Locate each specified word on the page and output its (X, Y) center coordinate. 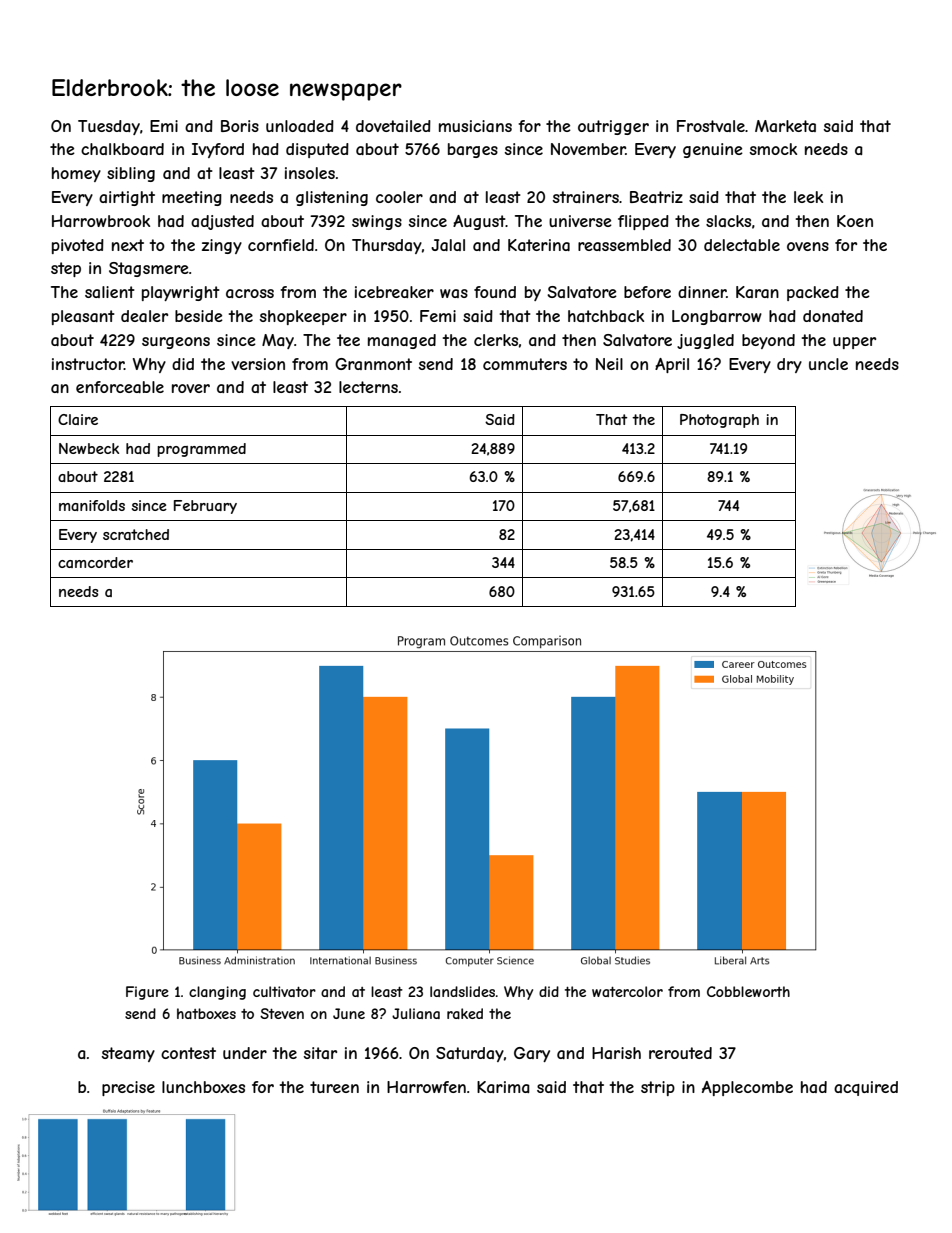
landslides (462, 991)
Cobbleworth (748, 991)
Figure (147, 993)
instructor (88, 364)
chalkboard (122, 149)
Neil (609, 364)
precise (128, 1088)
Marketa (785, 126)
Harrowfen (426, 1087)
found (495, 292)
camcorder (95, 562)
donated (833, 316)
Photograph (719, 421)
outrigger (613, 127)
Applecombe (747, 1088)
